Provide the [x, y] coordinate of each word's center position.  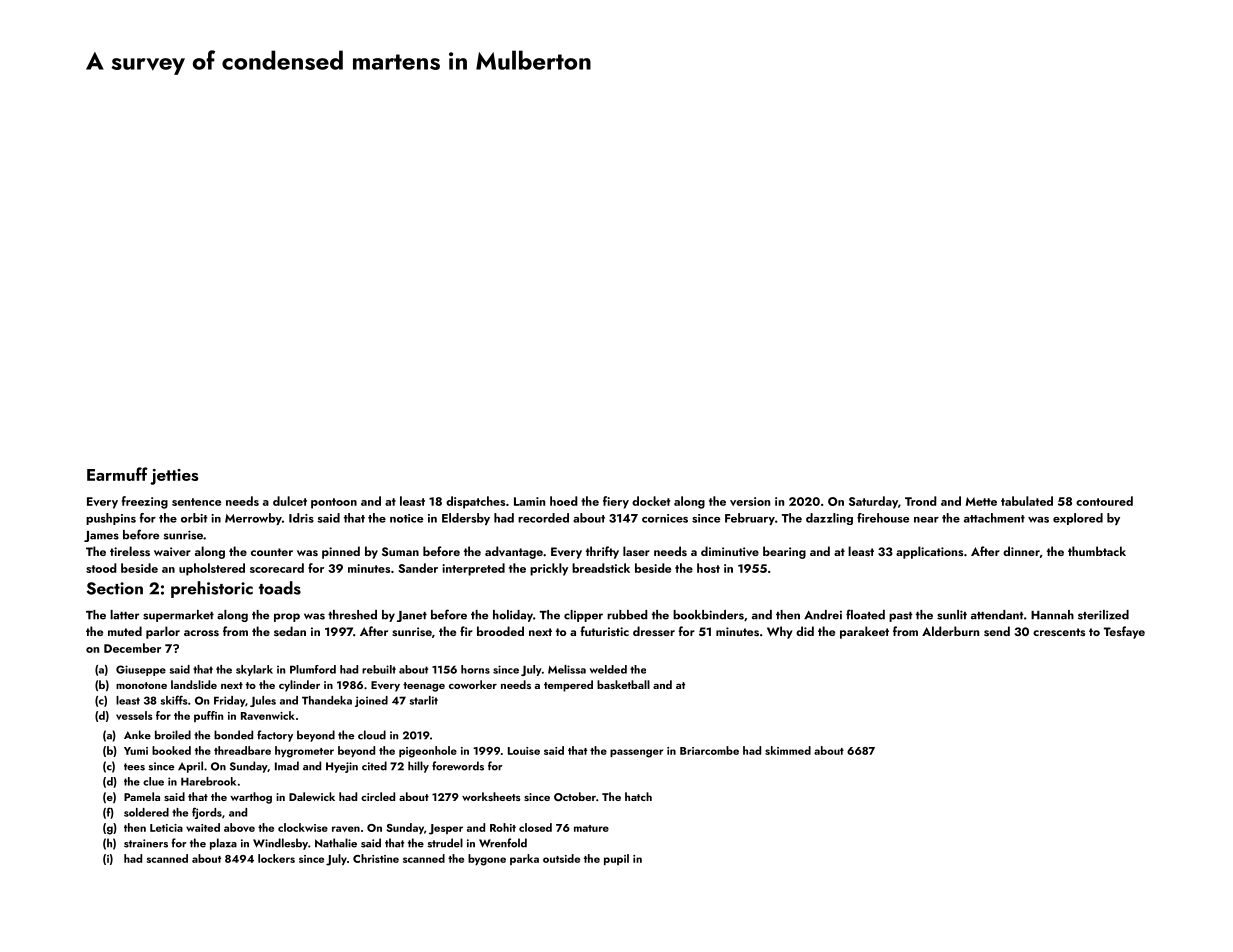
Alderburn [950, 631]
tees [134, 767]
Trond [921, 501]
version [750, 501]
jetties [174, 477]
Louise [524, 751]
